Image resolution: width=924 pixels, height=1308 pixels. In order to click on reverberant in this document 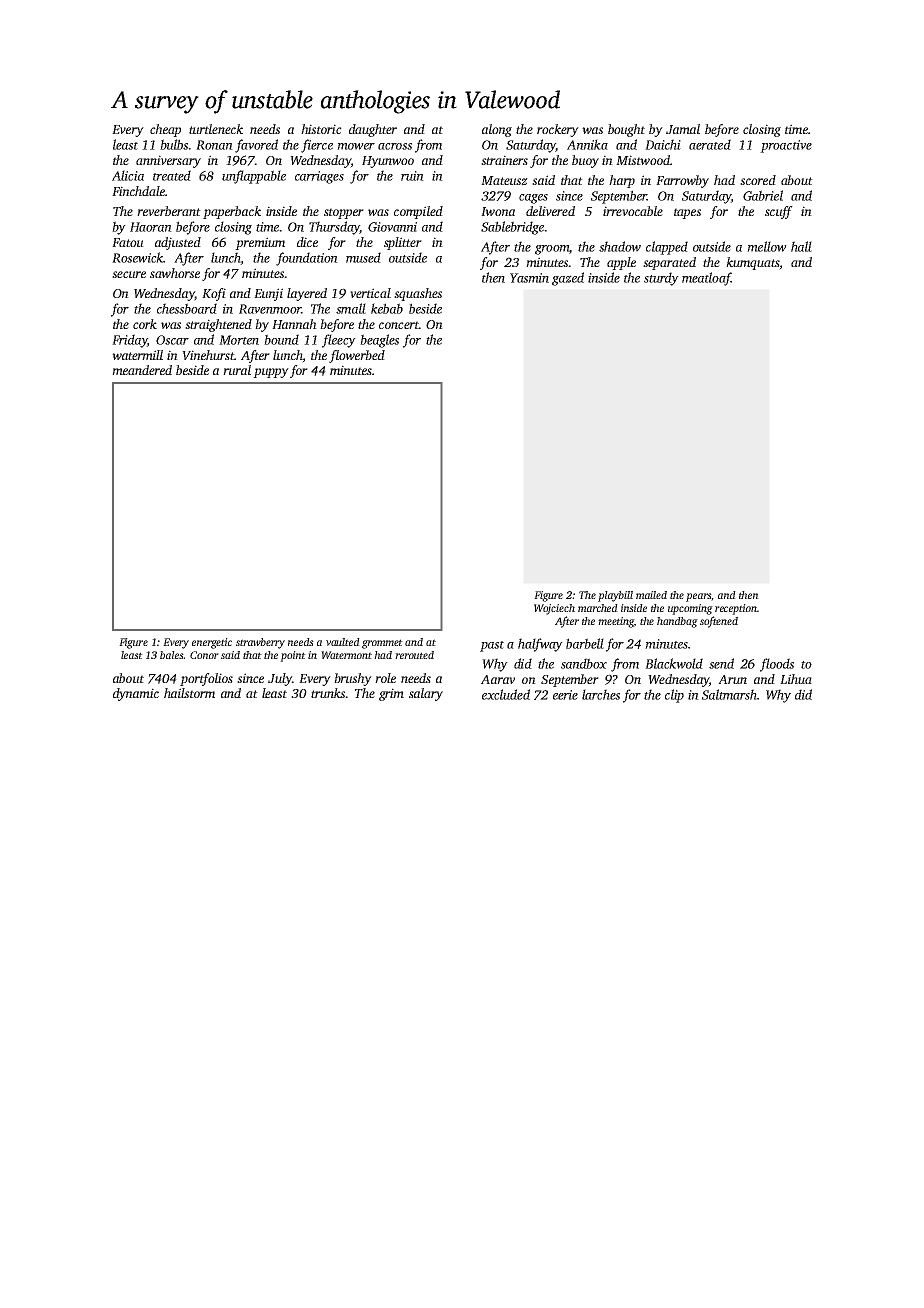, I will do `click(169, 211)`.
